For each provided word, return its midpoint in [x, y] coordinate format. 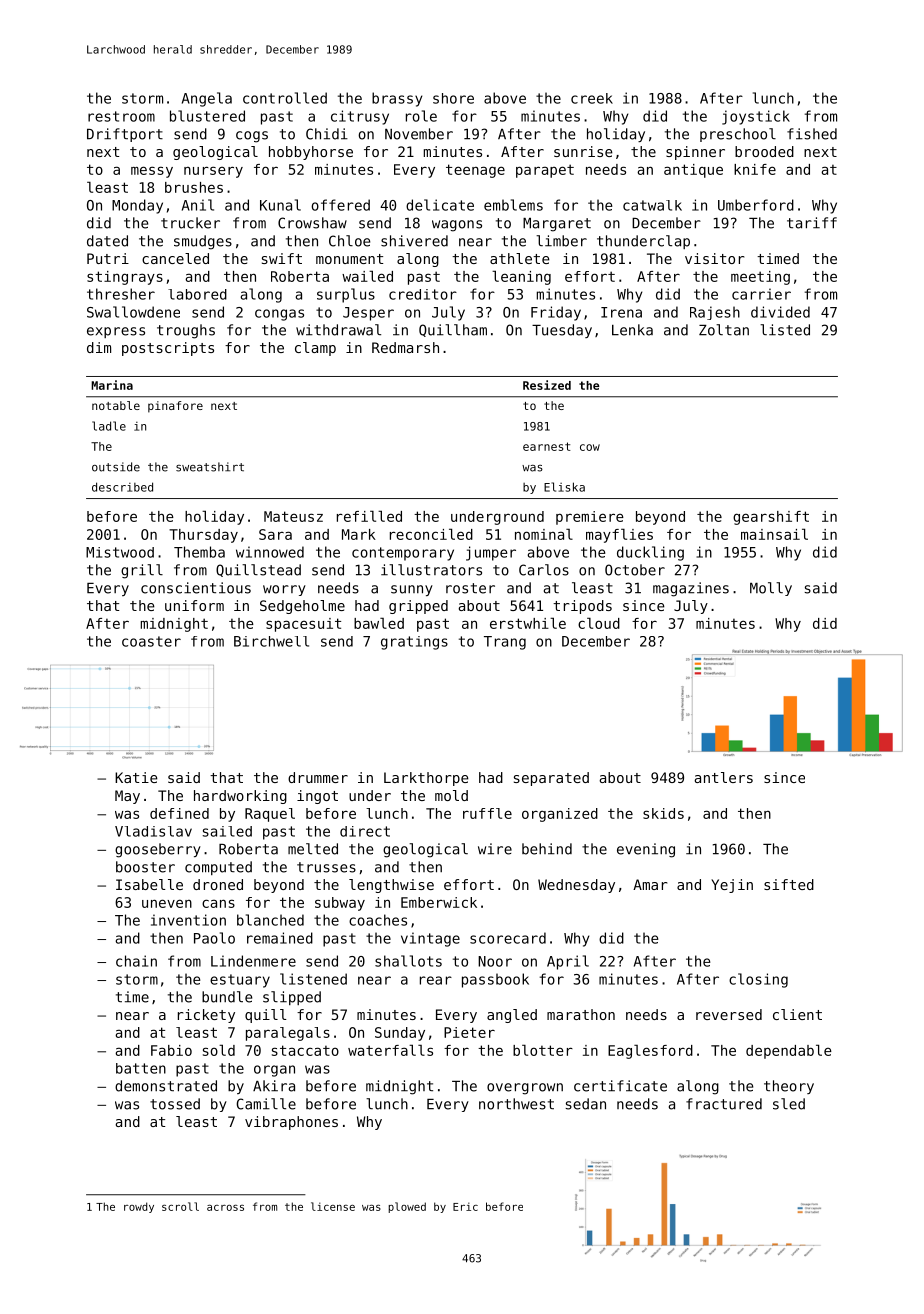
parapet [545, 171]
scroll [180, 1206]
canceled [175, 258]
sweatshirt [210, 467]
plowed [407, 1207]
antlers [723, 777]
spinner [695, 153]
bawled [379, 623]
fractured [724, 1104]
